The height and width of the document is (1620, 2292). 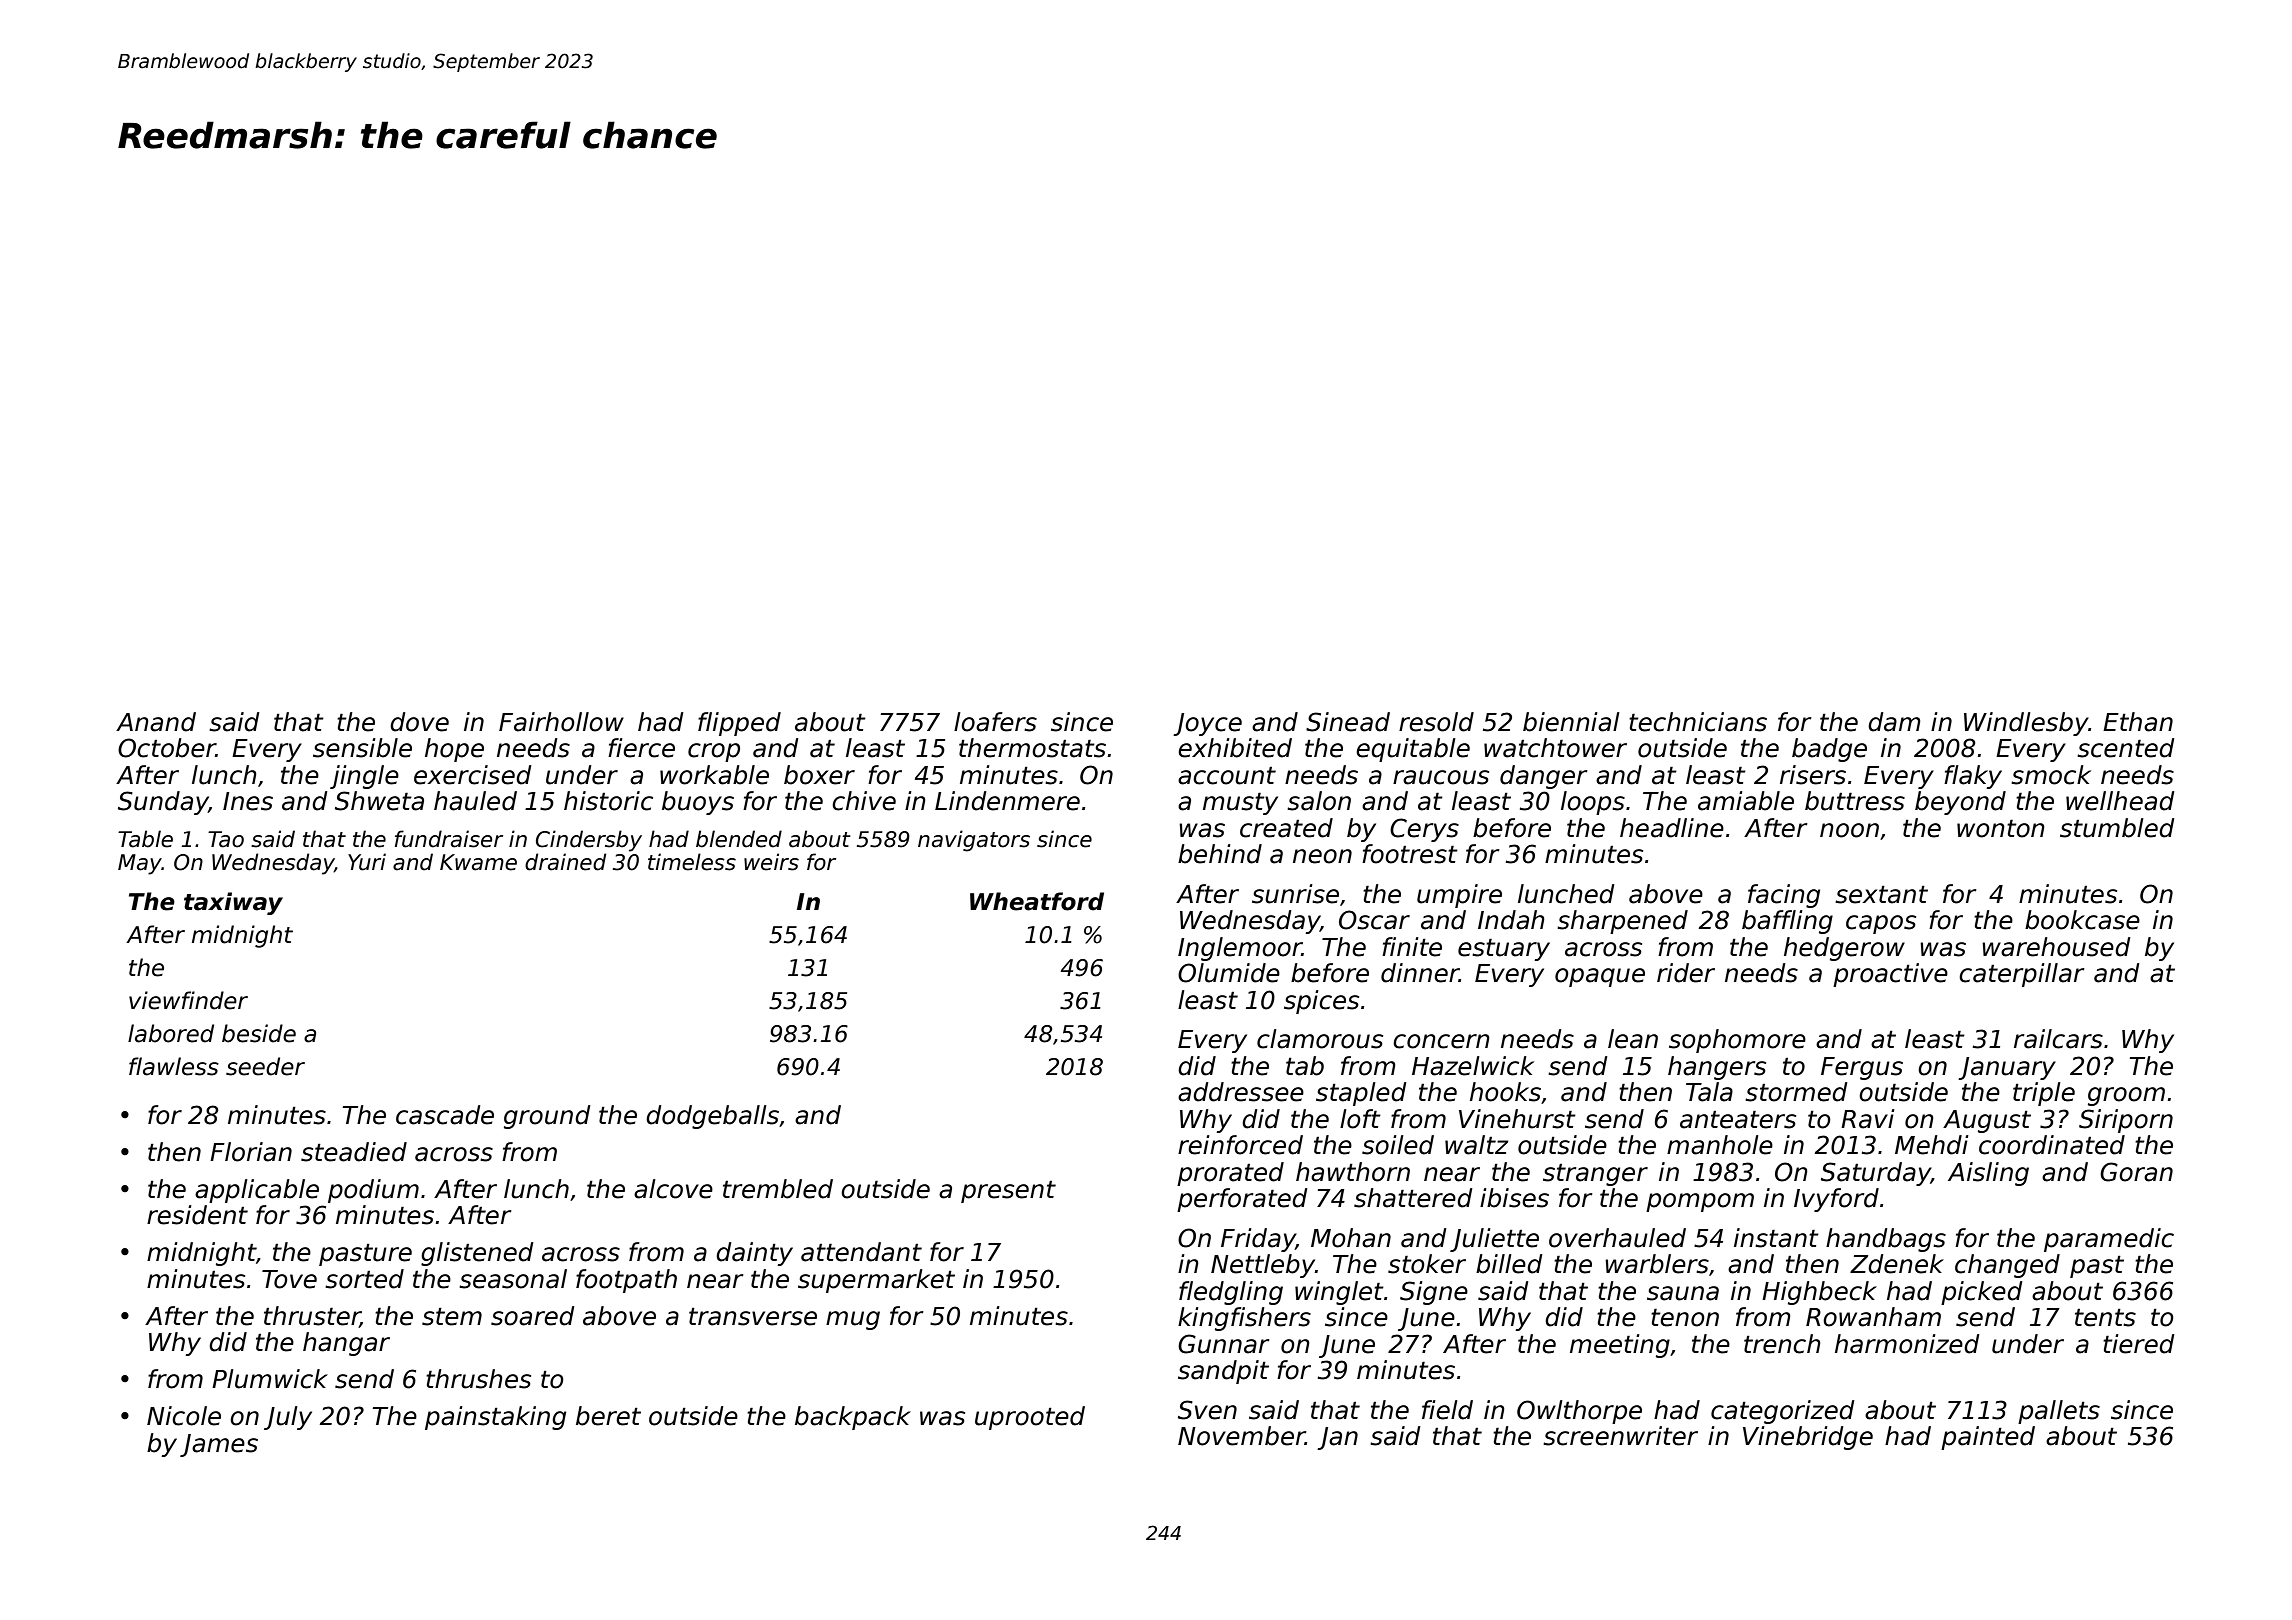 I want to click on beside, so click(x=259, y=1033).
